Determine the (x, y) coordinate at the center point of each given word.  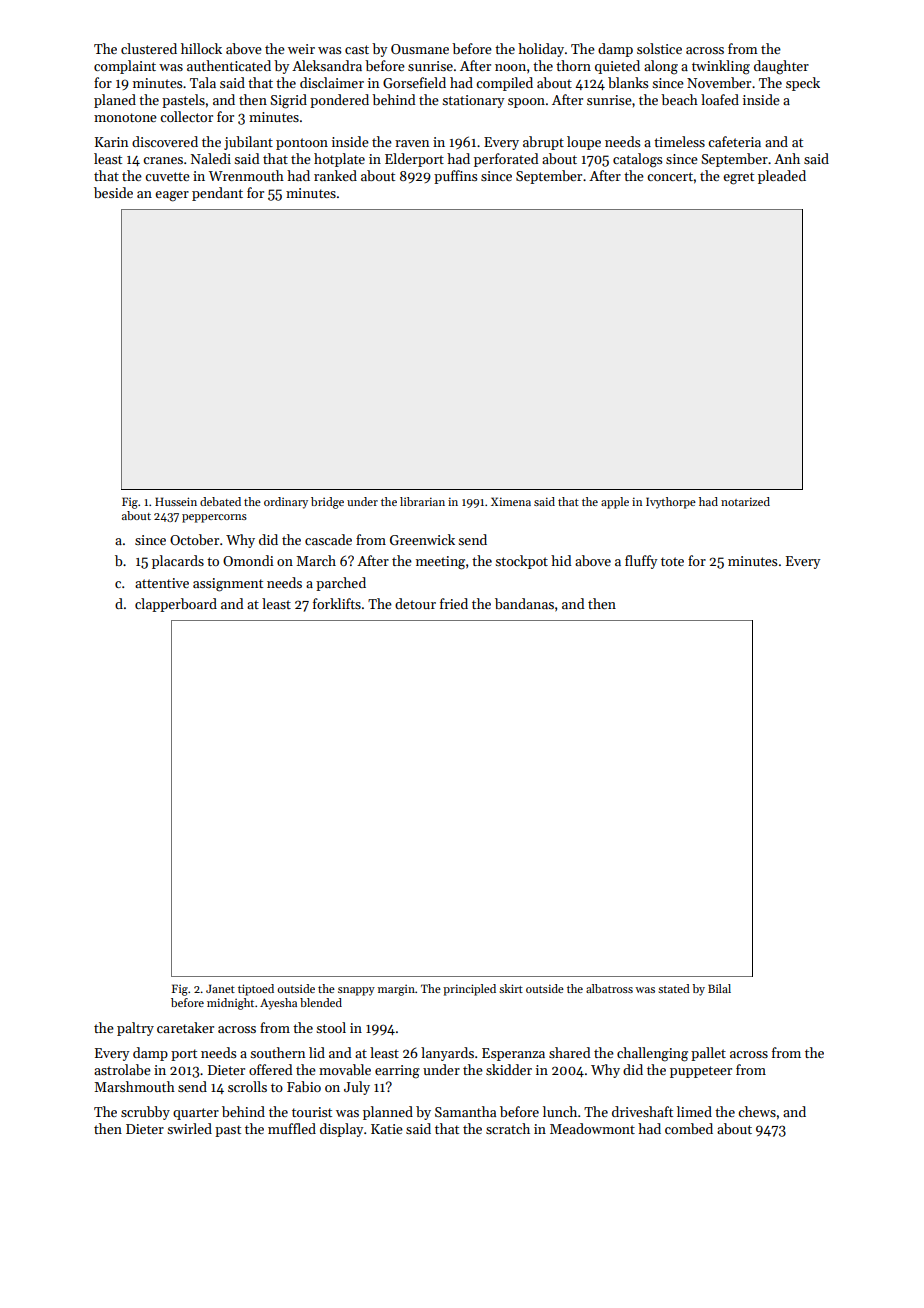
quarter (196, 1114)
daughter (781, 67)
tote (672, 561)
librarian (422, 501)
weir (301, 49)
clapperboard (176, 605)
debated (220, 501)
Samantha (465, 1111)
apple (615, 503)
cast (357, 49)
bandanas (524, 603)
